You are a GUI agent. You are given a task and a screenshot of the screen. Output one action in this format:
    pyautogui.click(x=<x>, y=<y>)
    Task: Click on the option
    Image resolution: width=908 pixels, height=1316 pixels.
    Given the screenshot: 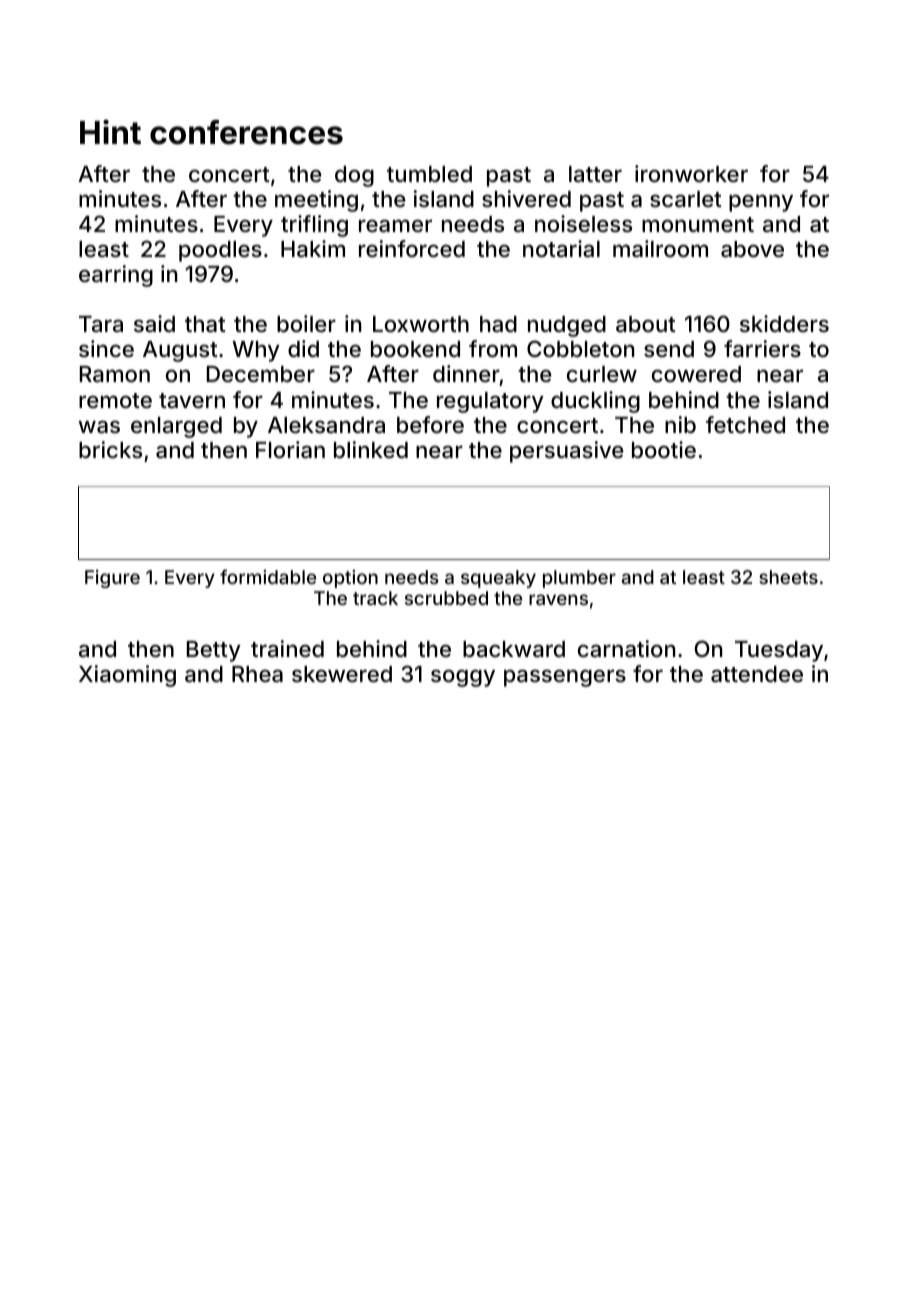 What is the action you would take?
    pyautogui.click(x=350, y=579)
